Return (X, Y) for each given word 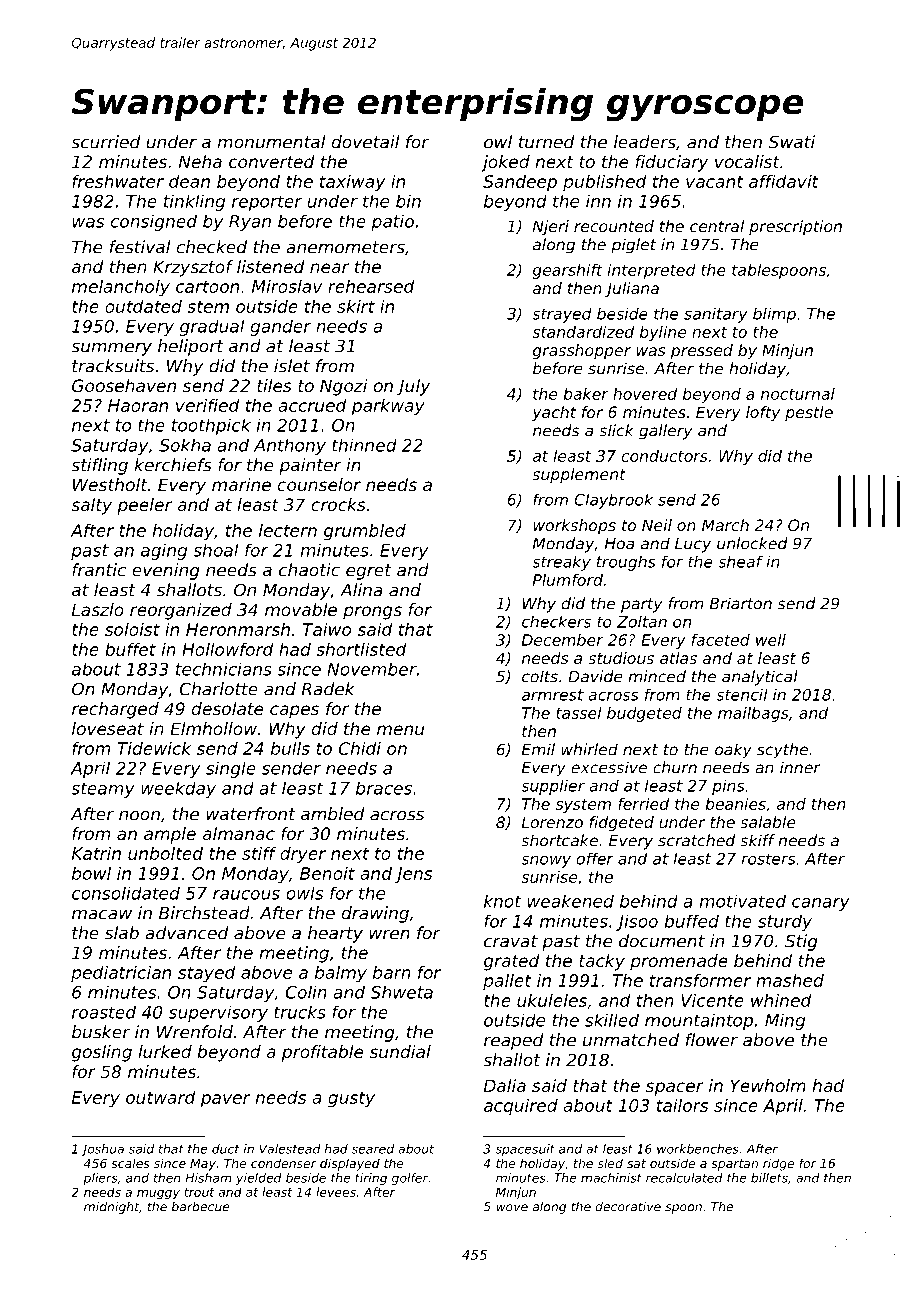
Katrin (96, 853)
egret (369, 572)
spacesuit (525, 1150)
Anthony (290, 446)
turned (547, 142)
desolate (227, 708)
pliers (100, 1179)
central (717, 226)
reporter (267, 203)
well (771, 640)
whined (781, 1000)
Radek (328, 689)
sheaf (740, 562)
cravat (511, 941)
